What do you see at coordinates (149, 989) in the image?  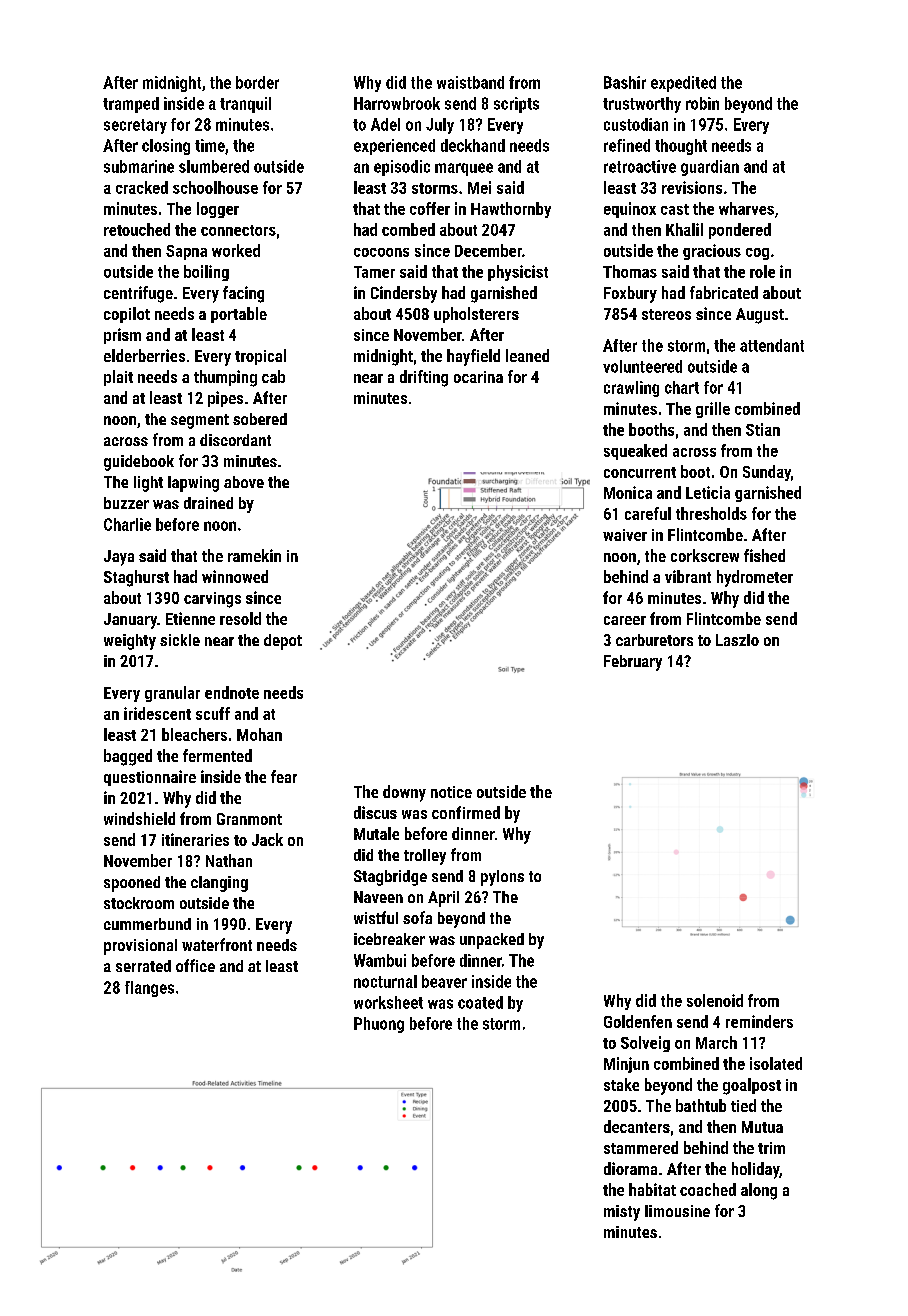 I see `flanges` at bounding box center [149, 989].
